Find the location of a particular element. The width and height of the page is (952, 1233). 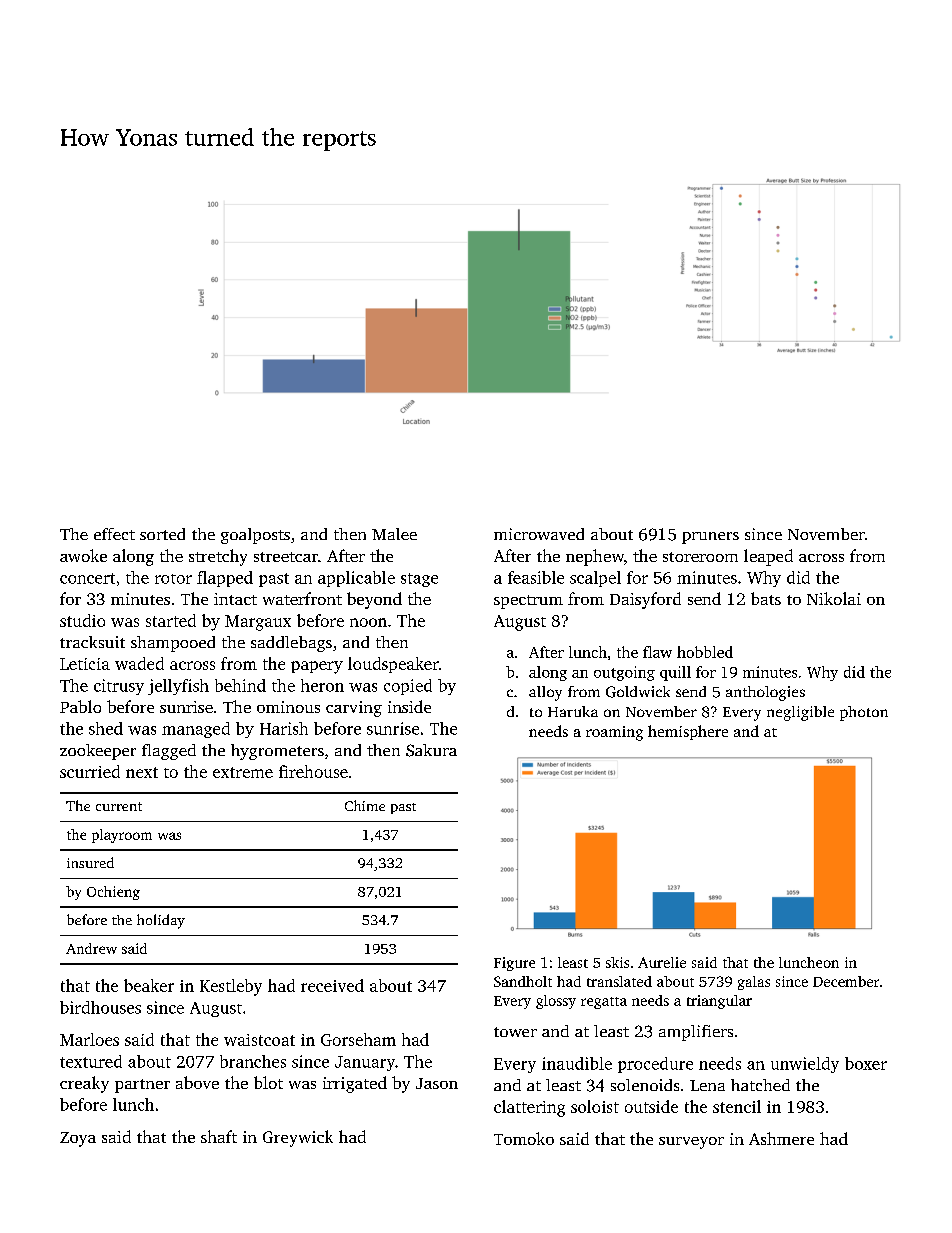

Gorseham is located at coordinates (358, 1039).
